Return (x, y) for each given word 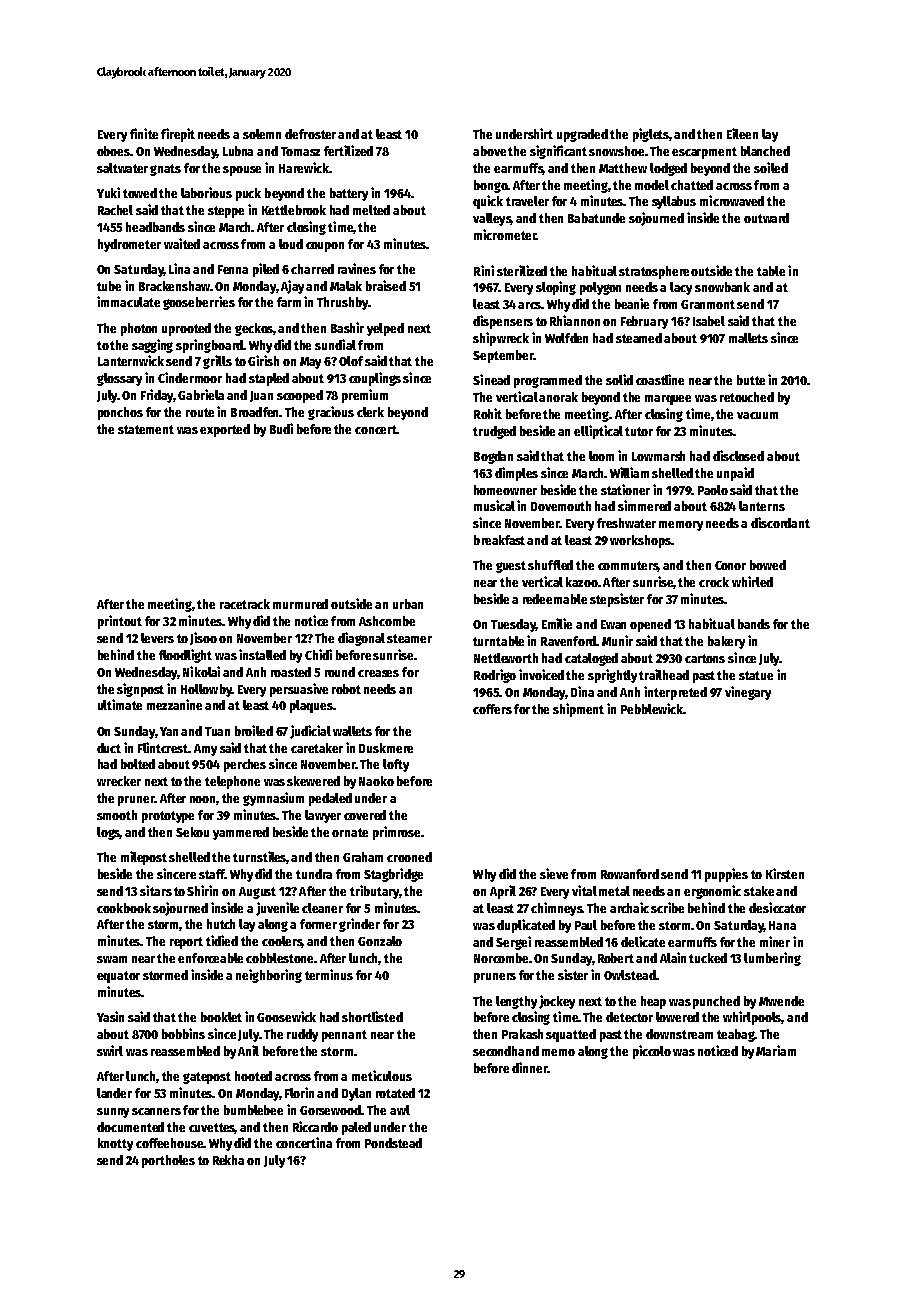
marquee (668, 400)
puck (248, 194)
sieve (554, 873)
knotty (115, 1144)
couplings (375, 379)
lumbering (772, 959)
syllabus (674, 202)
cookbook (124, 908)
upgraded (582, 135)
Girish (263, 360)
